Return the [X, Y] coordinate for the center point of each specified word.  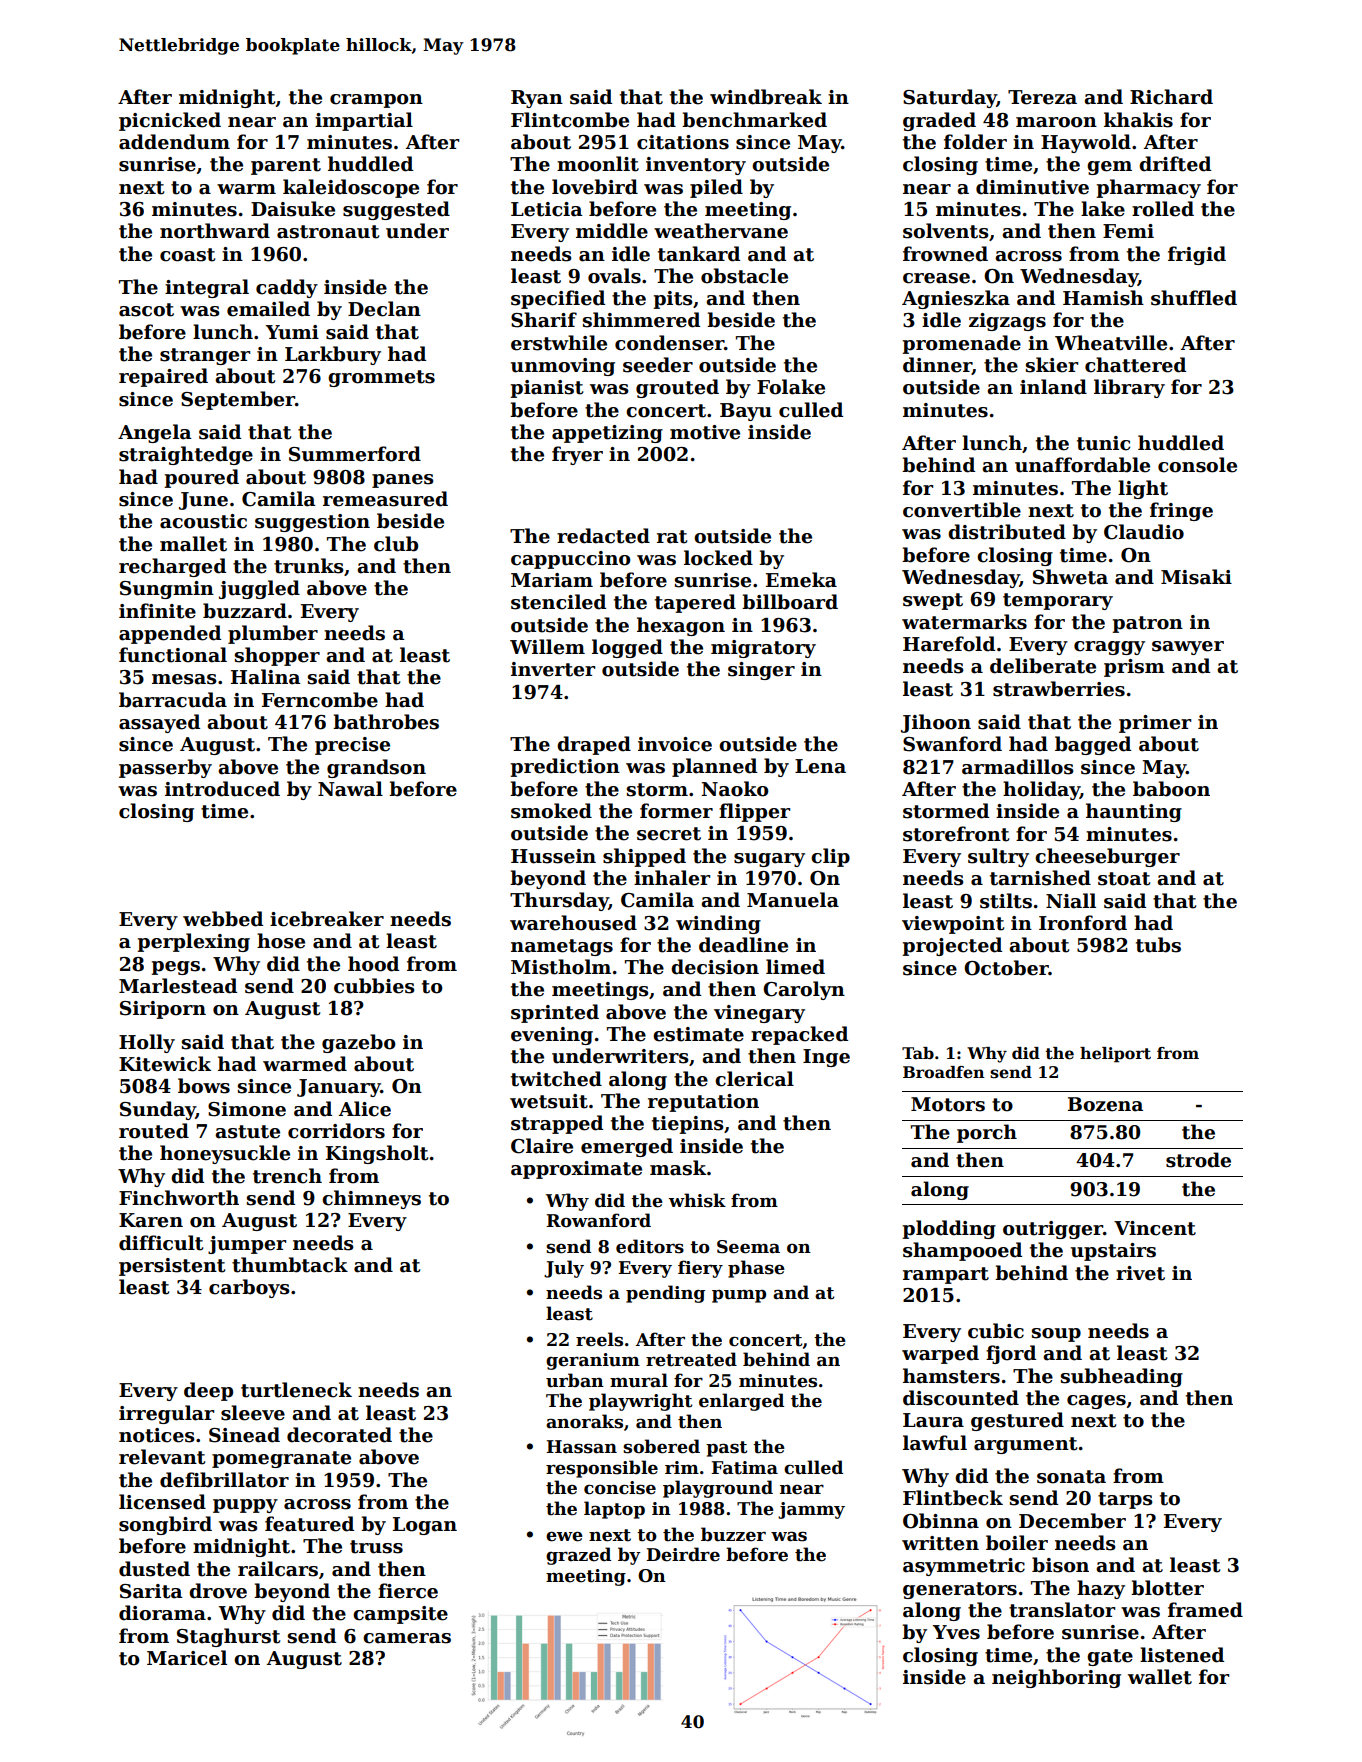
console [1197, 465]
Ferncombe [320, 700]
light [1143, 489]
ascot [146, 310]
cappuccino [571, 560]
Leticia [547, 209]
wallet [1160, 1677]
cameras [407, 1638]
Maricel [187, 1658]
